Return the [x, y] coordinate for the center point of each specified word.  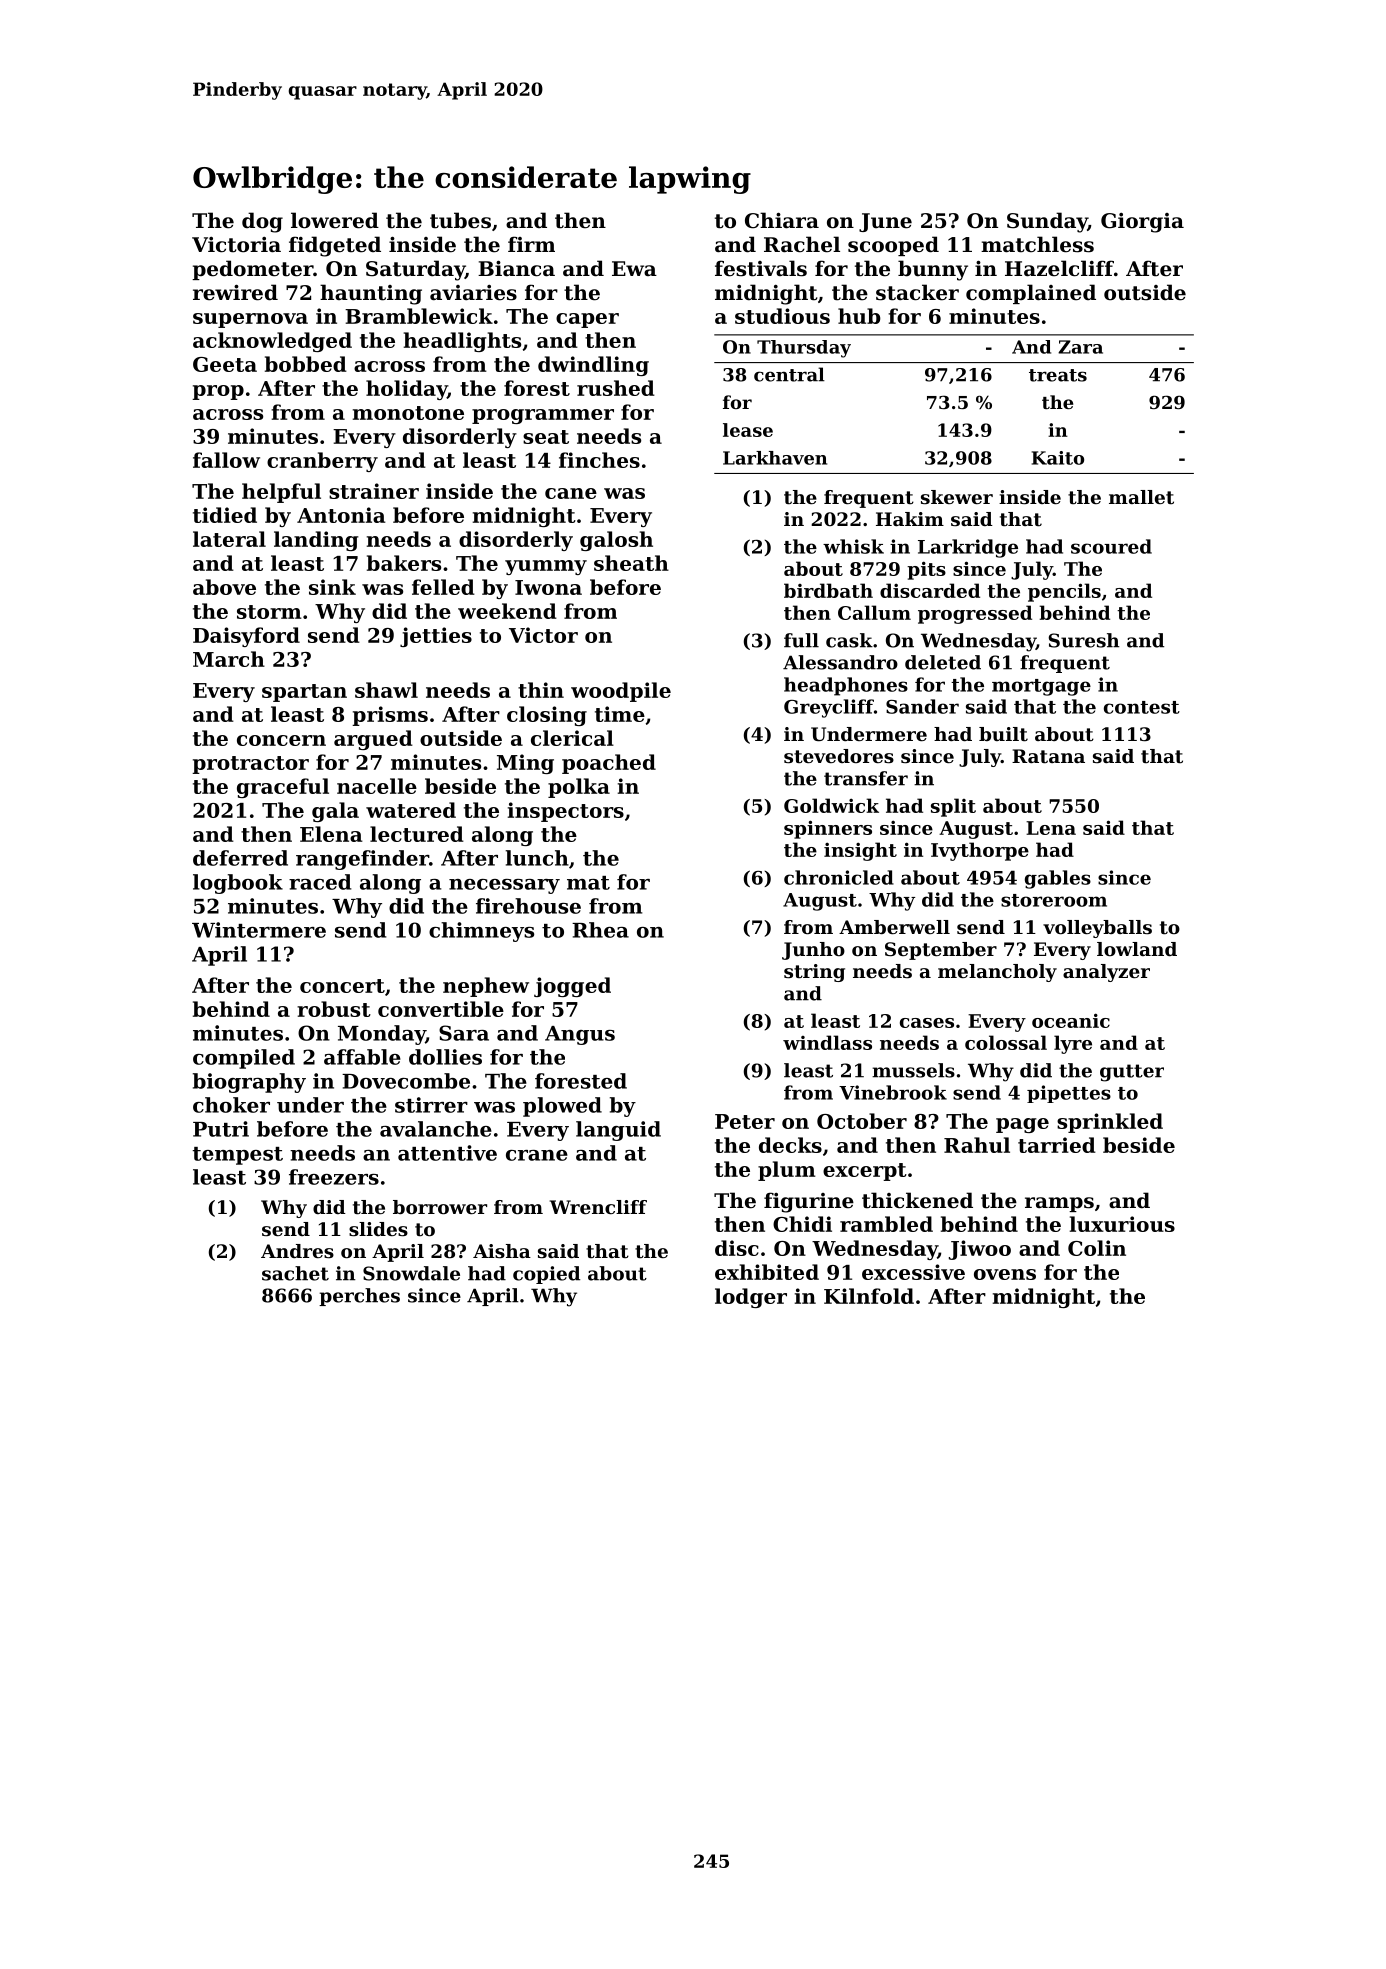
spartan [304, 693]
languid [618, 1131]
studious [782, 316]
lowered [335, 220]
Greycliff [829, 708]
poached [609, 764]
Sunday [1047, 222]
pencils [1064, 592]
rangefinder [362, 860]
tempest [237, 1156]
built [1003, 734]
